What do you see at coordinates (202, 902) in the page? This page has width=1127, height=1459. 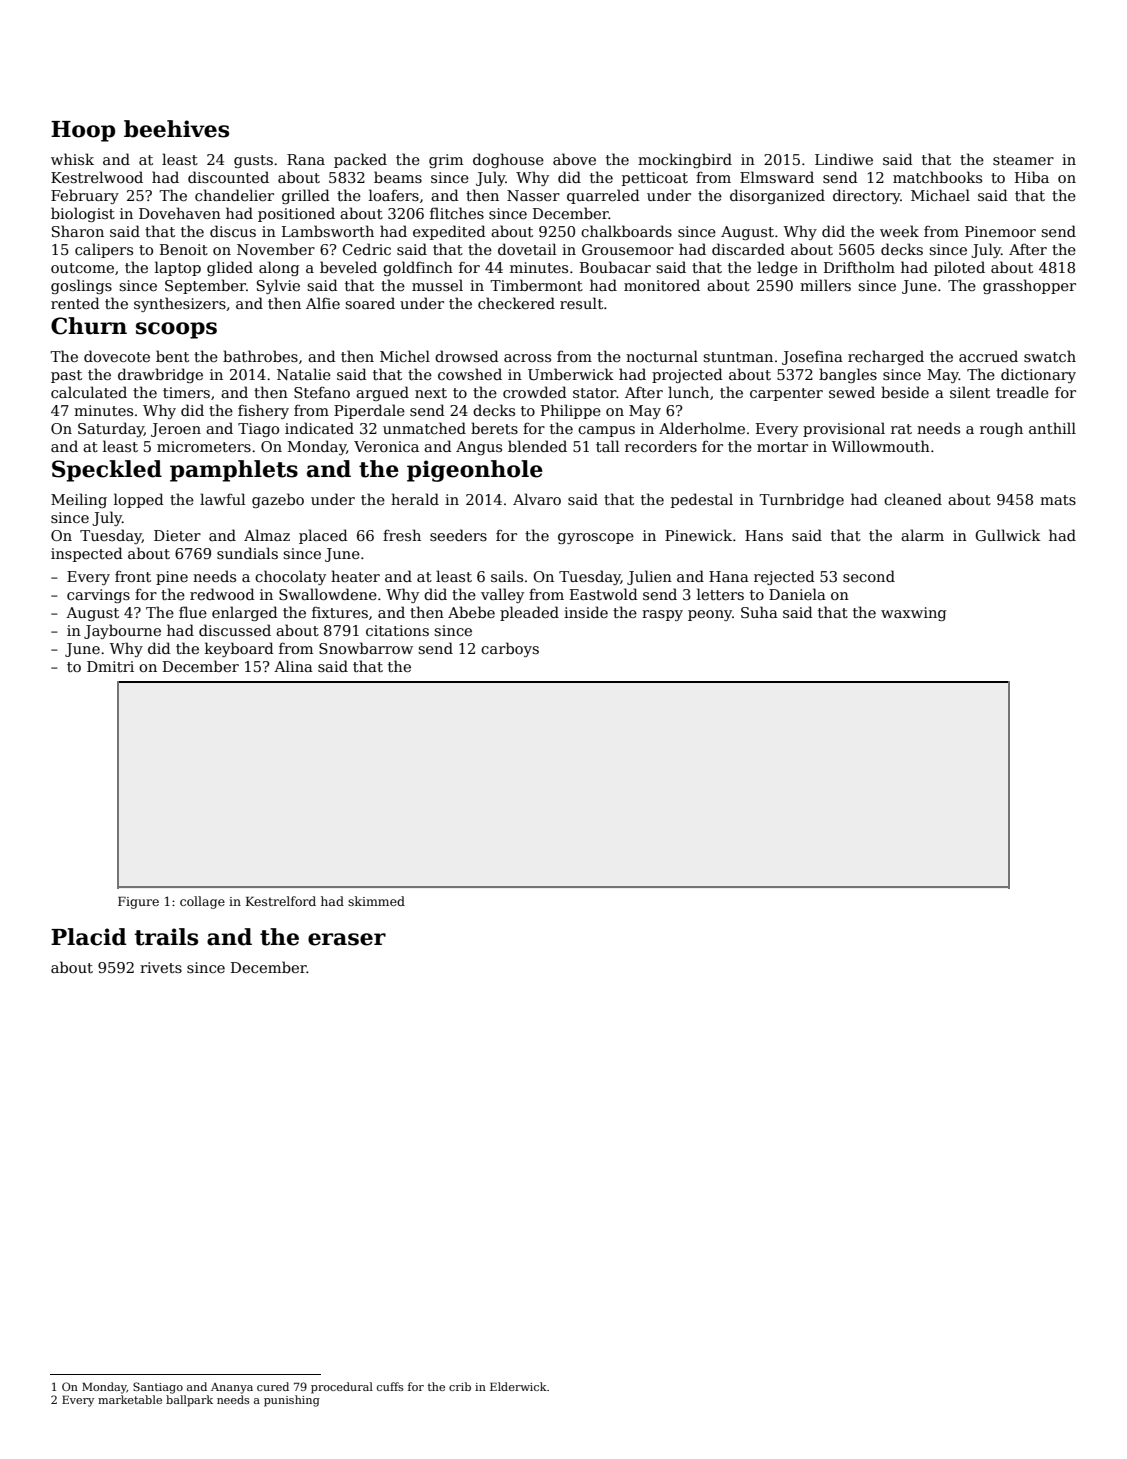 I see `collage` at bounding box center [202, 902].
